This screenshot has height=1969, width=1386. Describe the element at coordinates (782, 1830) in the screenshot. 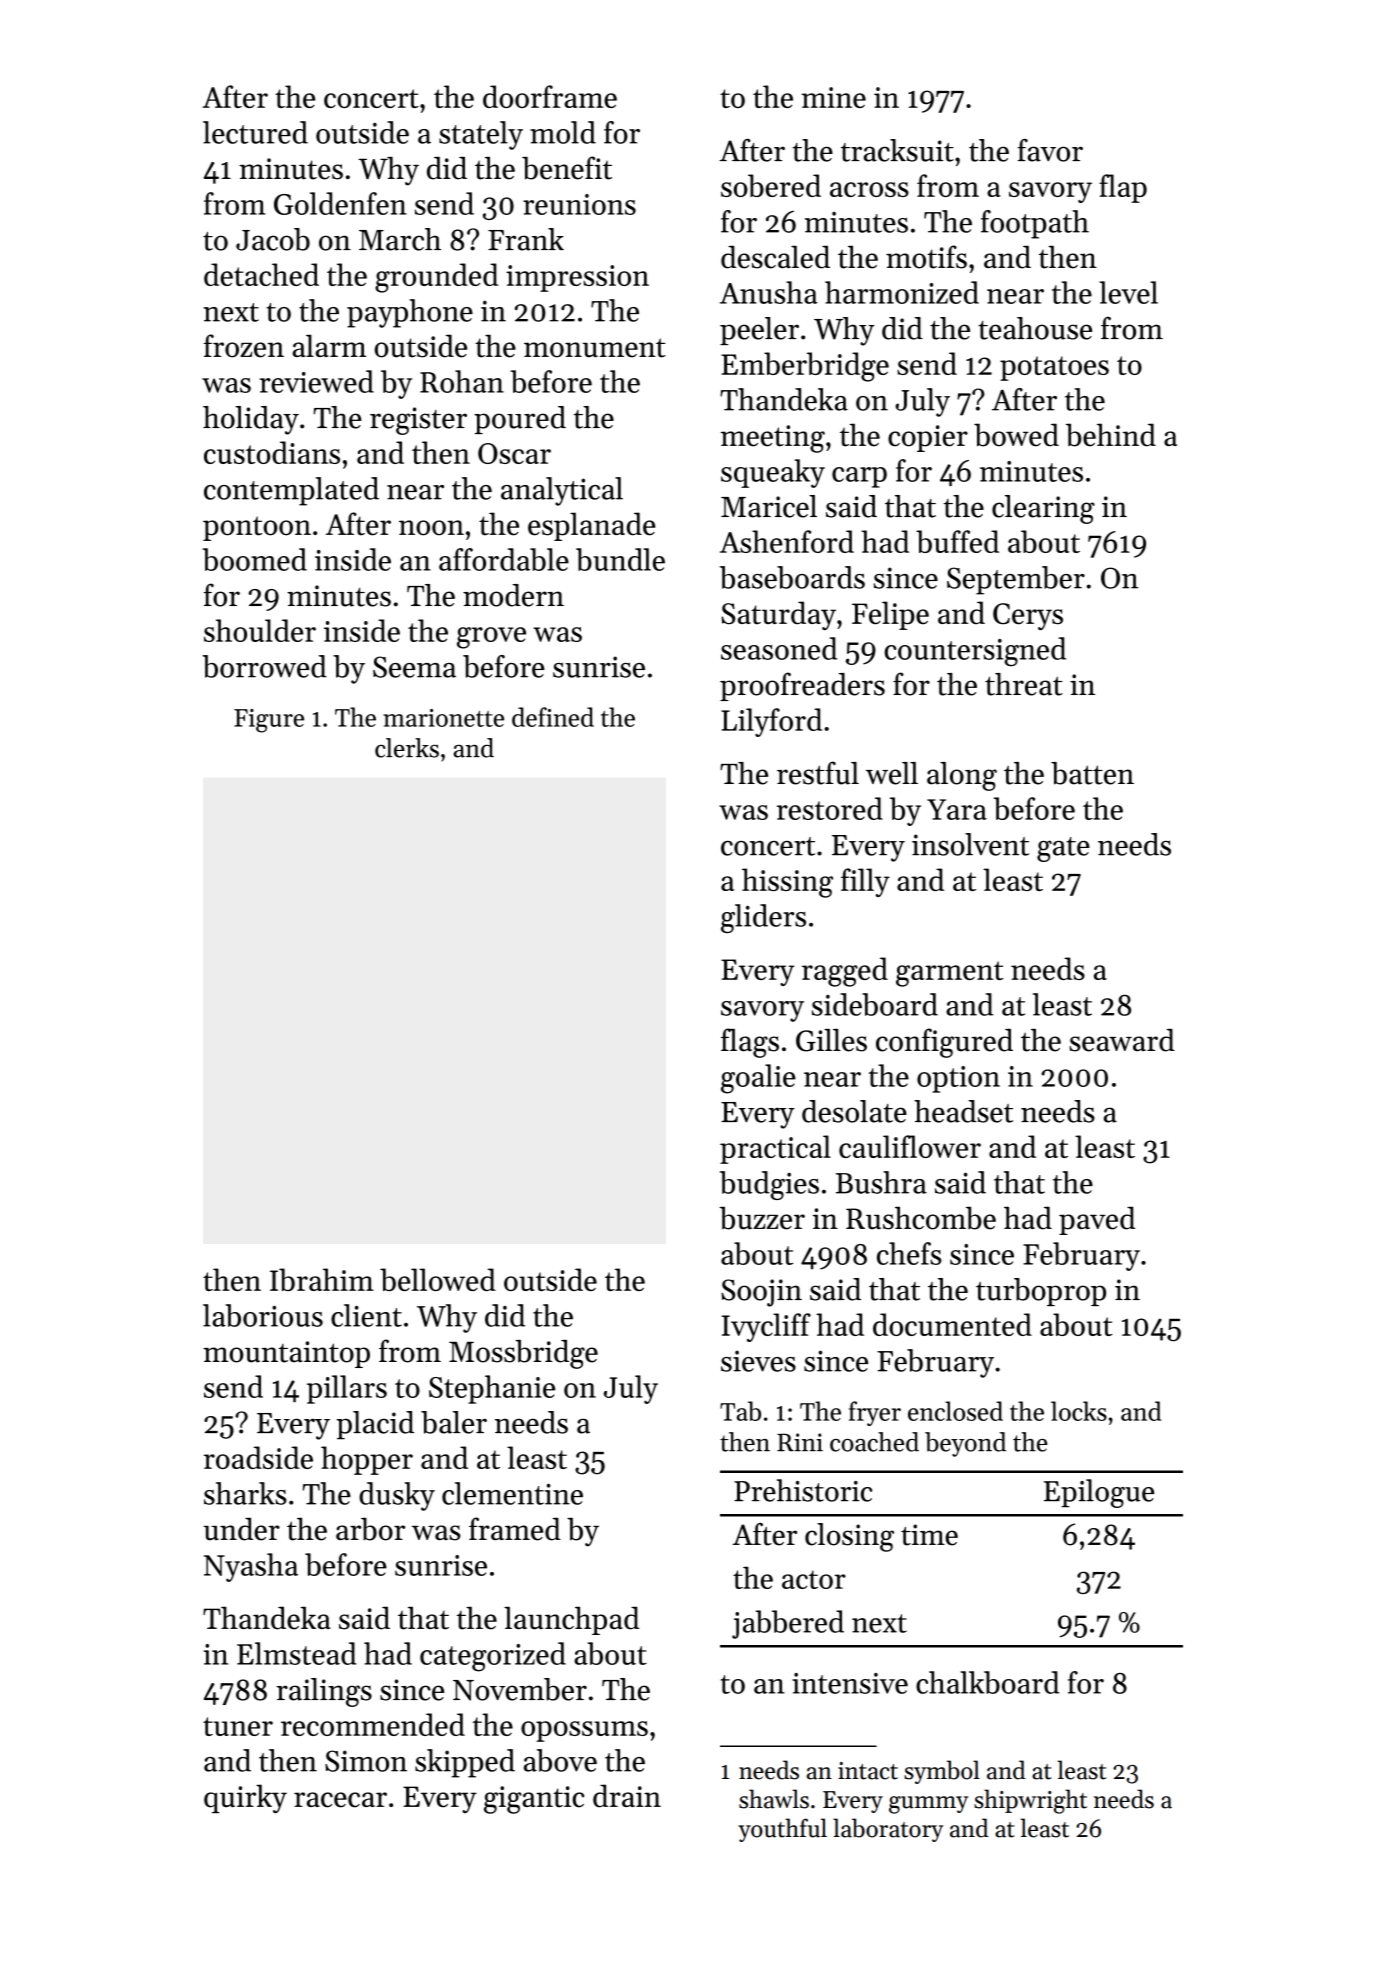

I see `youthful` at that location.
